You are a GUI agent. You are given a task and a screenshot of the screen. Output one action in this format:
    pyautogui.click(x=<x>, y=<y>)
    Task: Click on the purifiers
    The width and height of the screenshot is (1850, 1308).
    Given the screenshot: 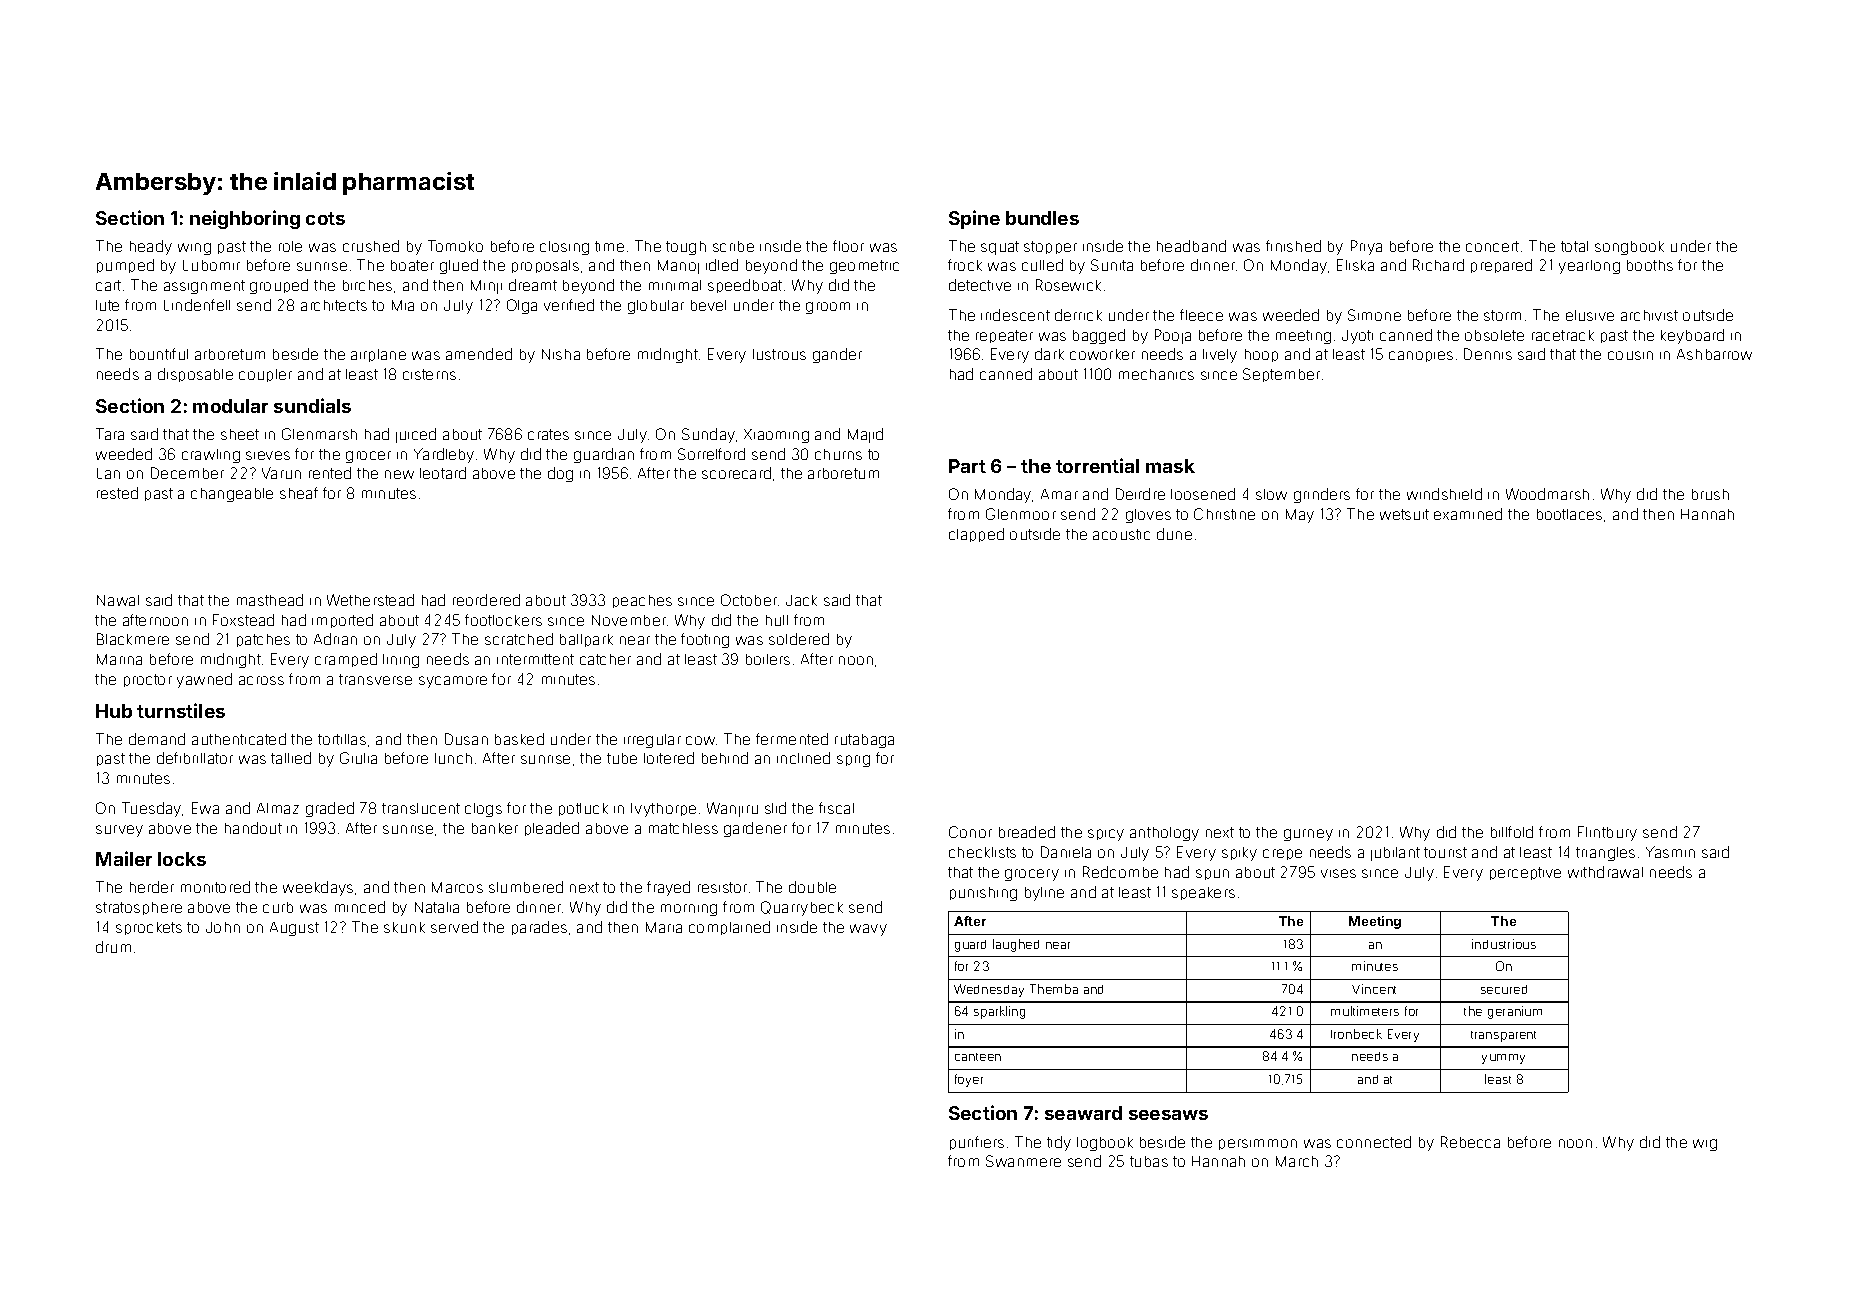 What is the action you would take?
    pyautogui.click(x=977, y=1143)
